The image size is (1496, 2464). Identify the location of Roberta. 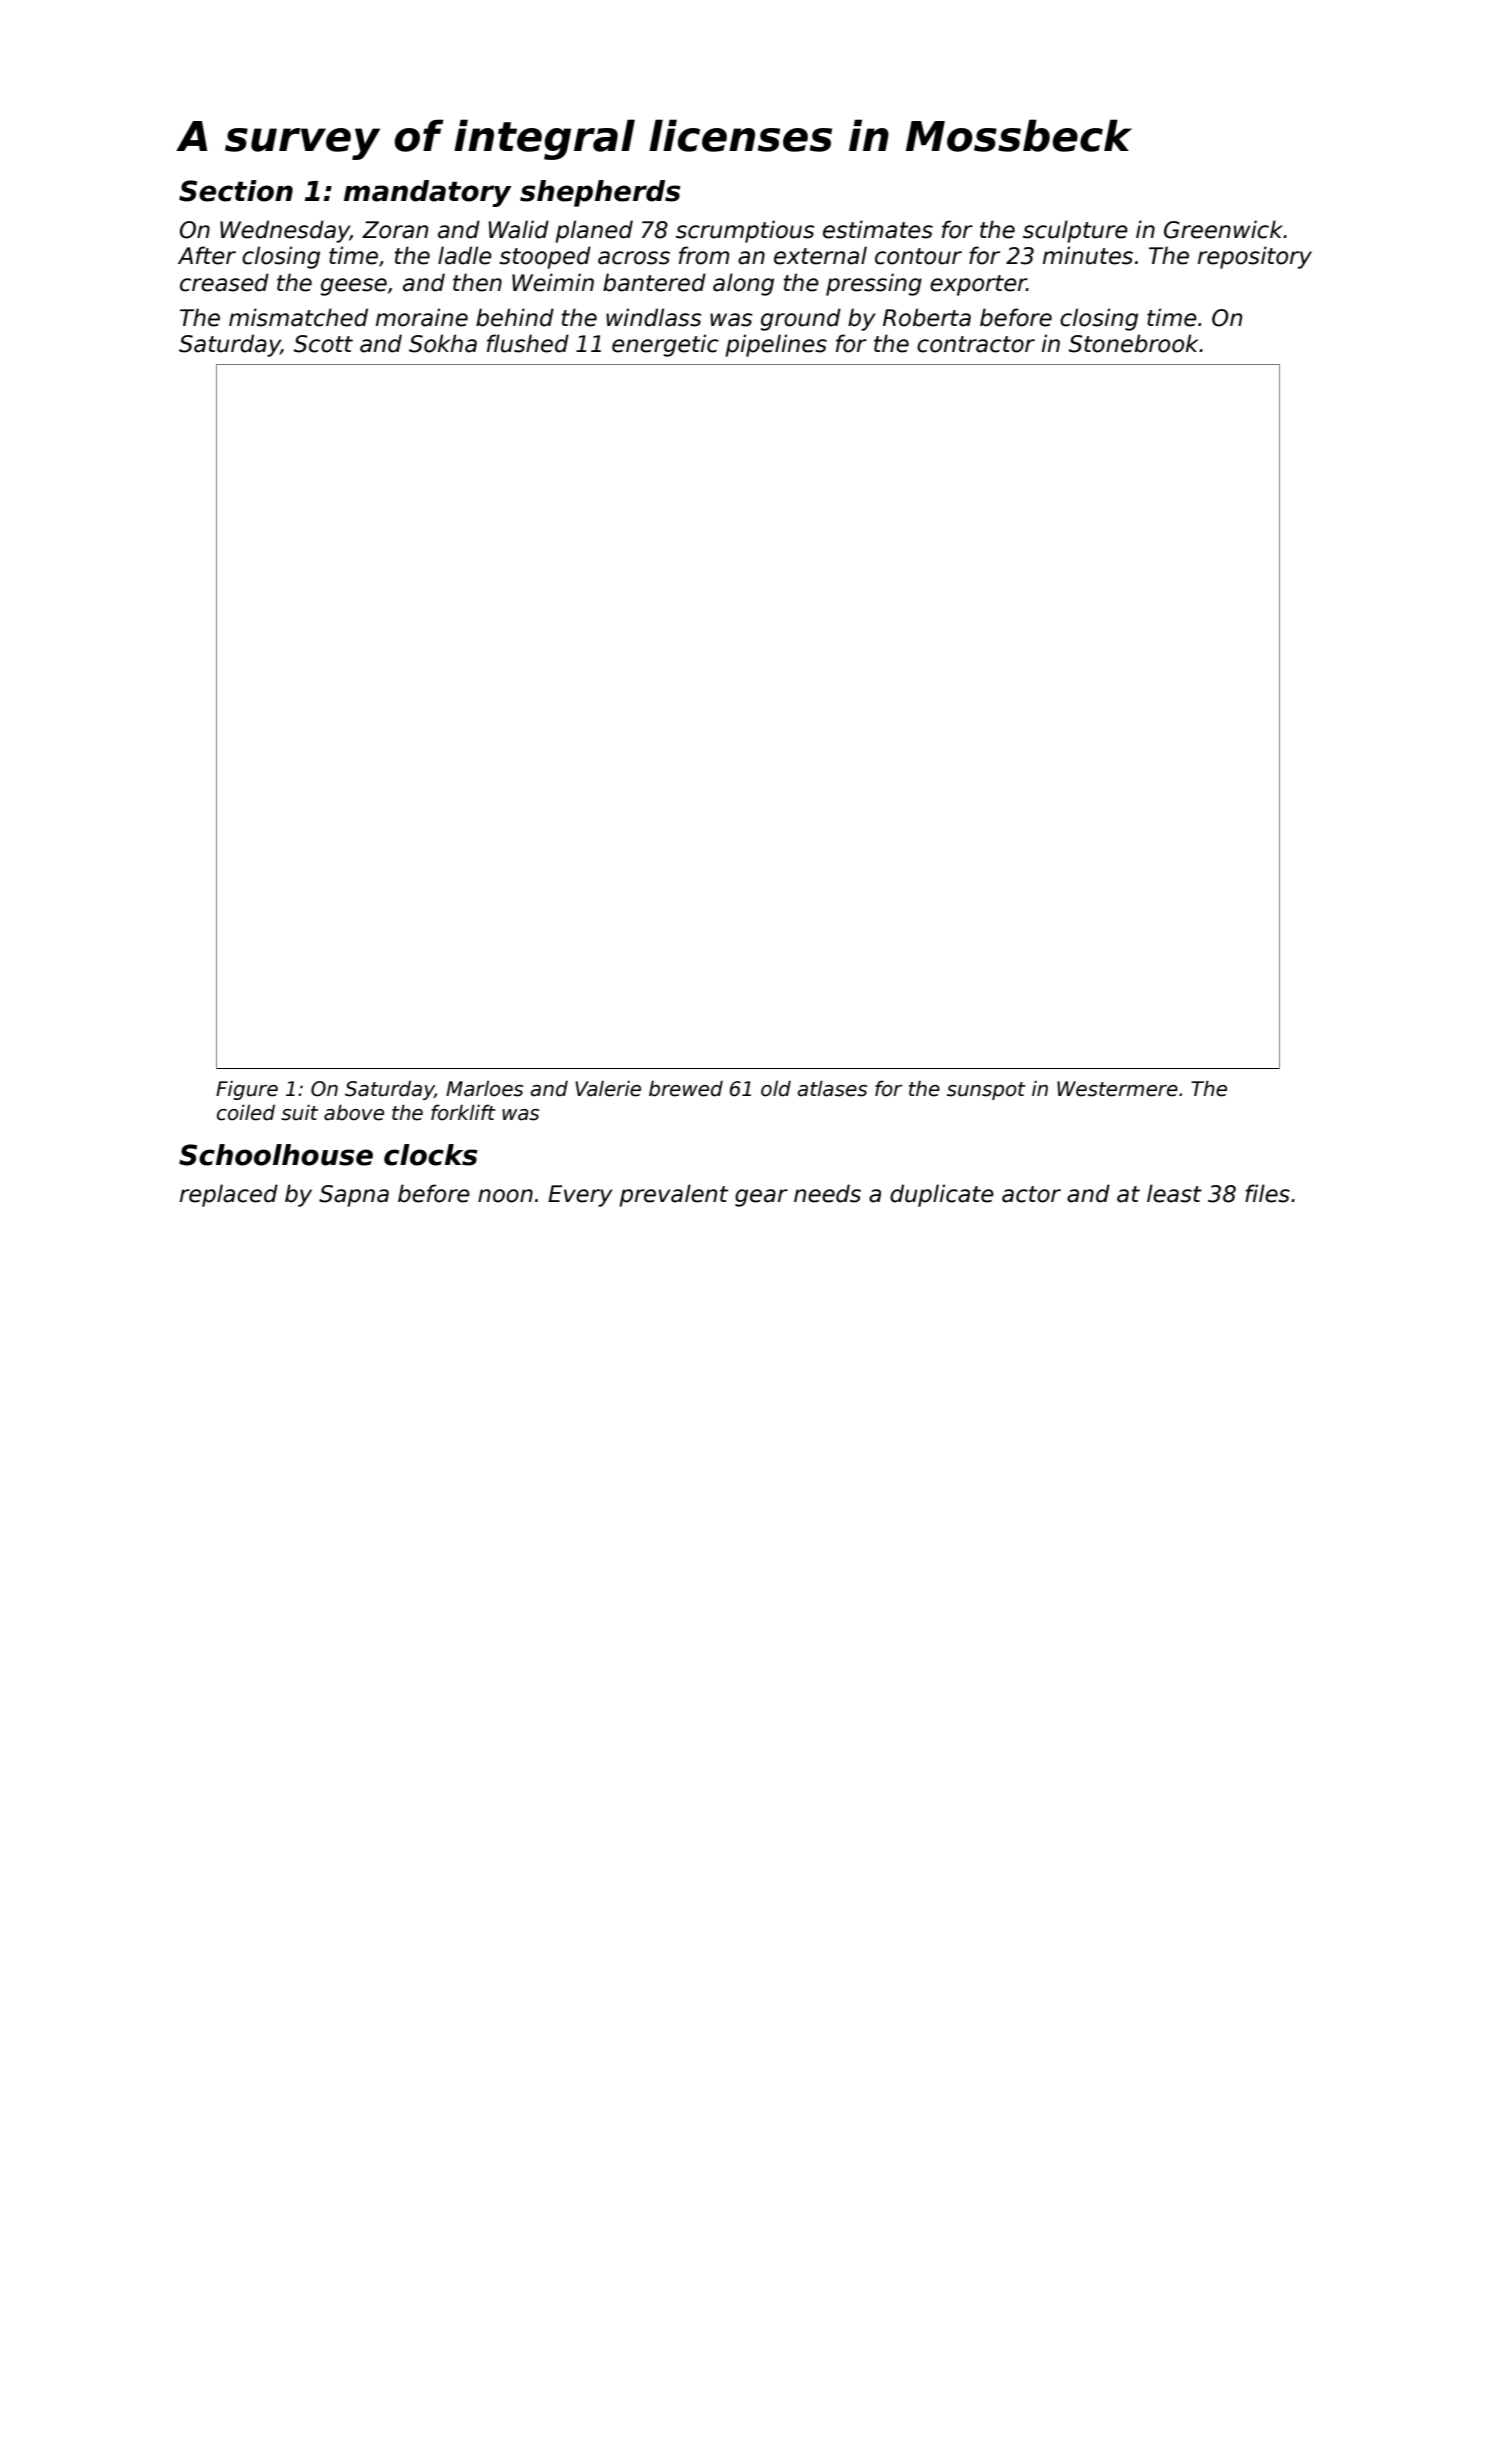
(927, 317).
